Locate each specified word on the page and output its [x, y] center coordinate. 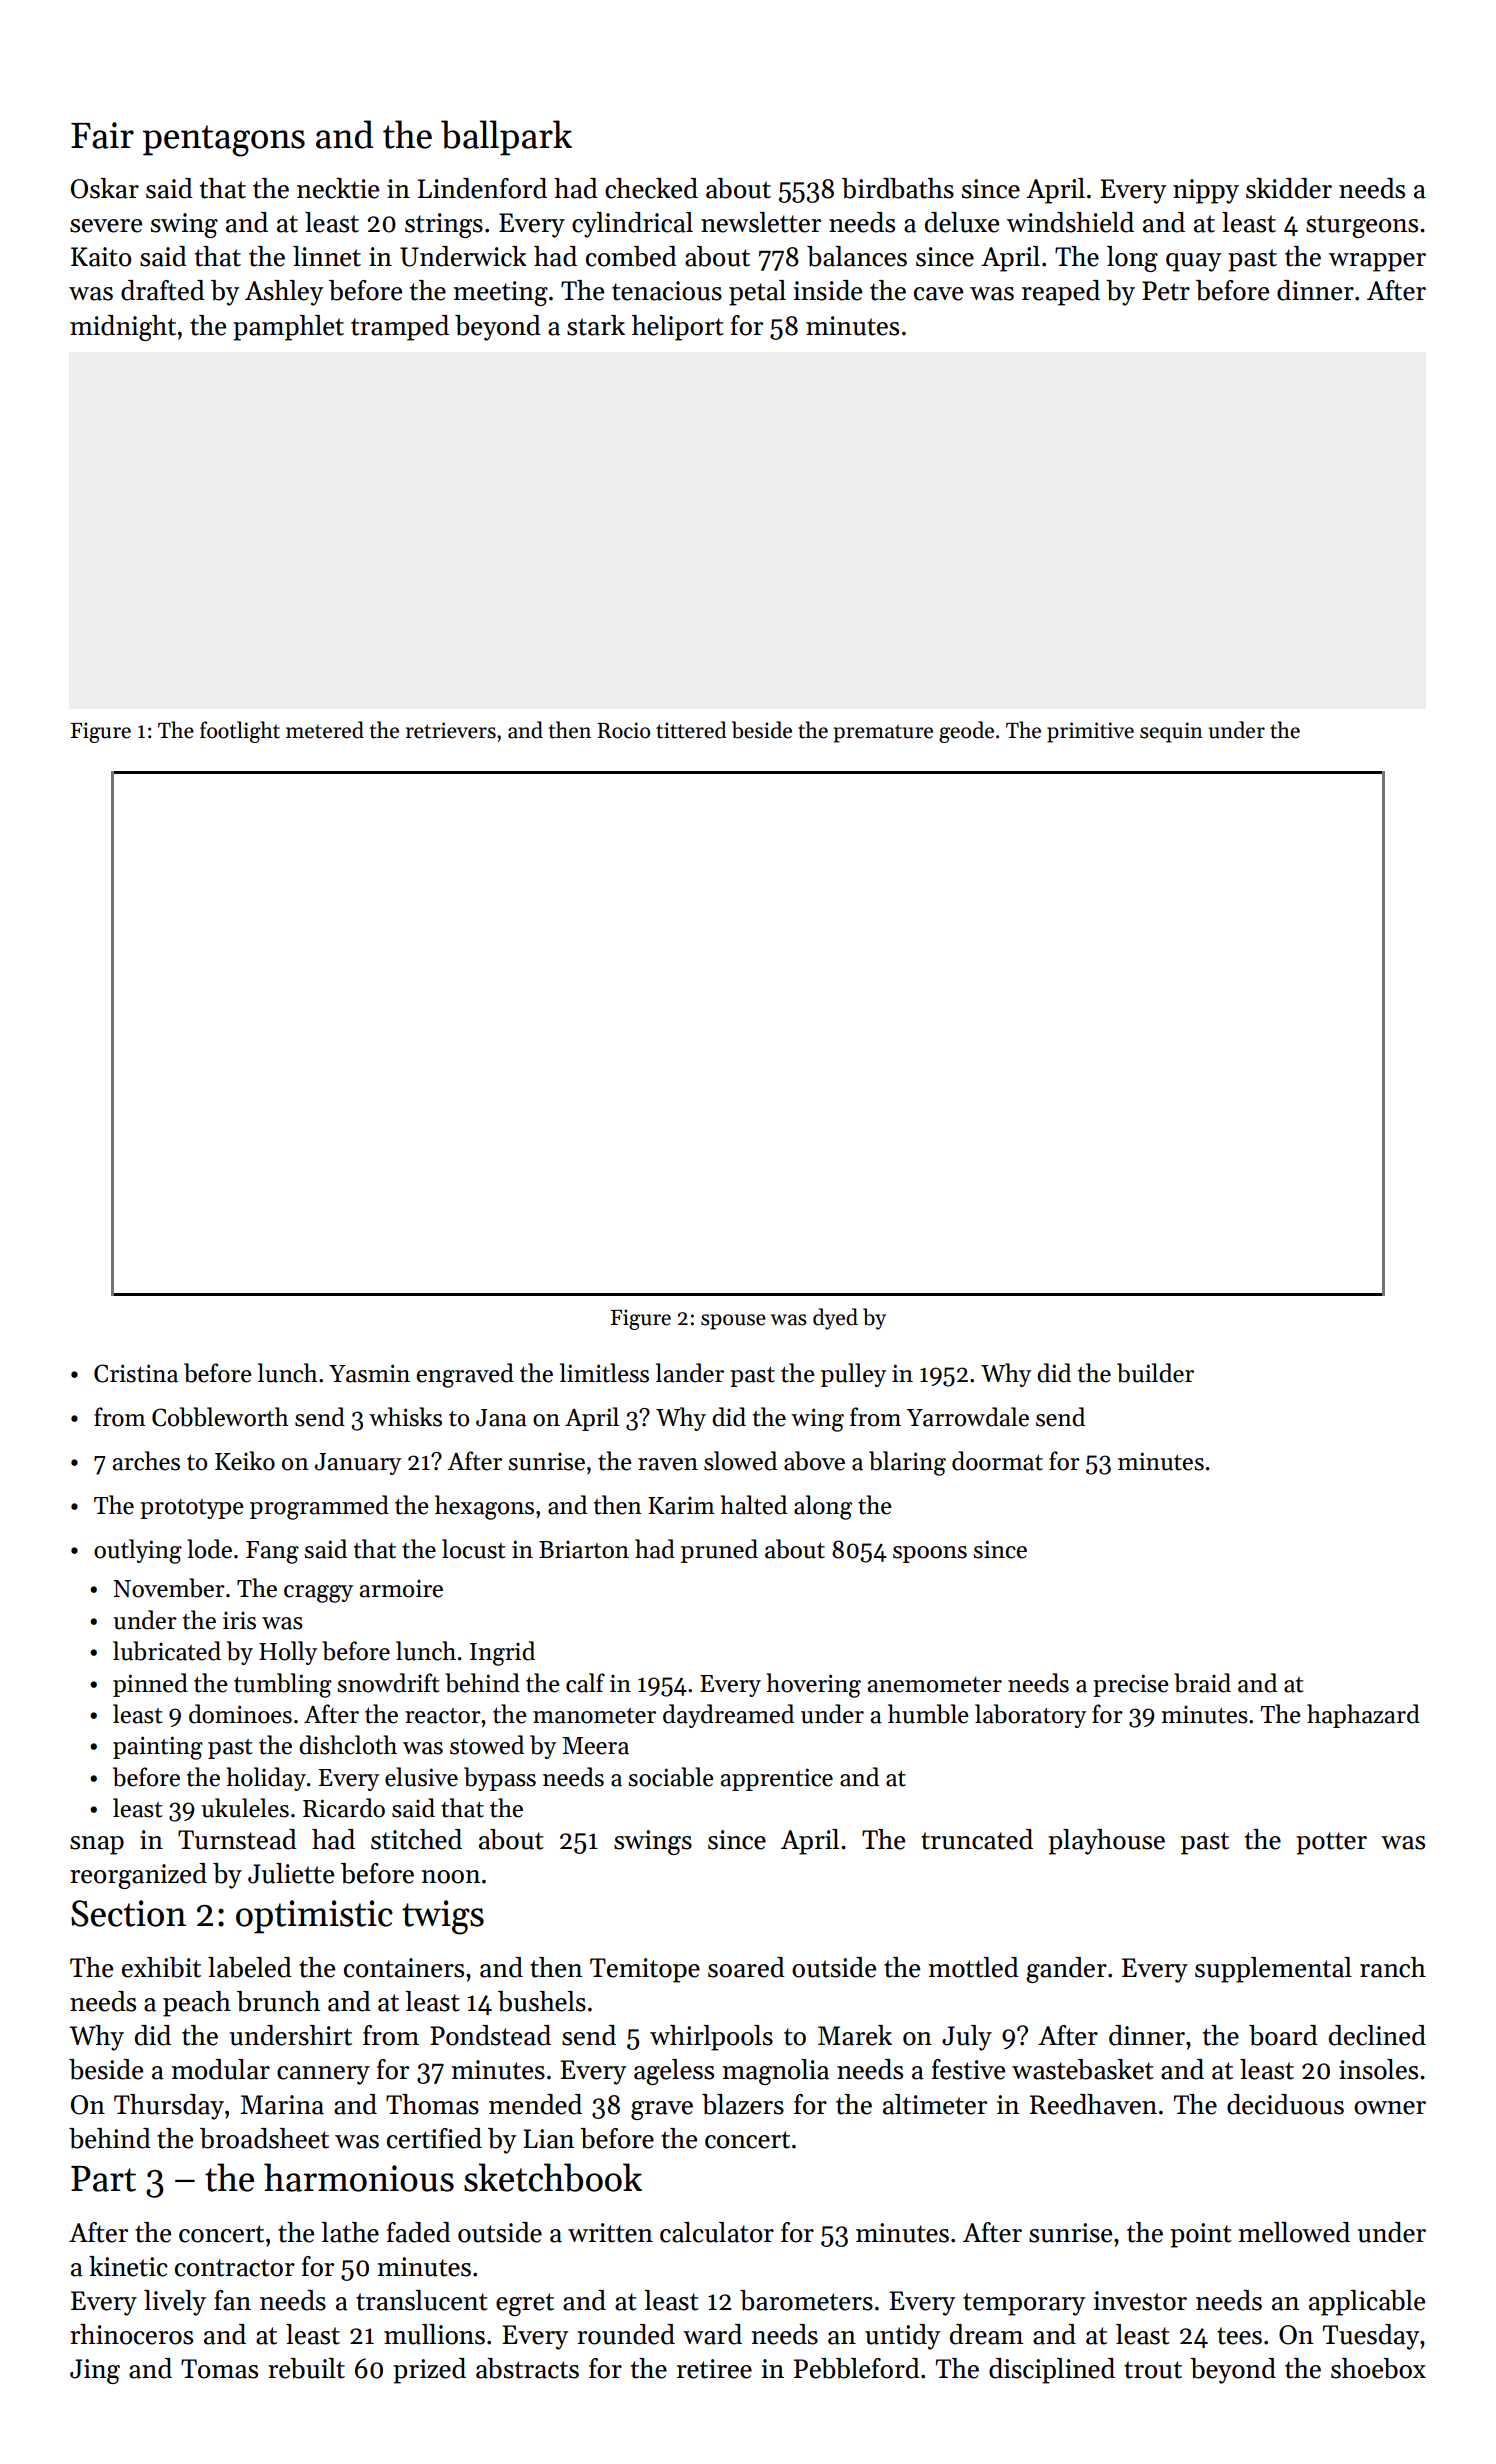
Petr [1166, 291]
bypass [500, 1779]
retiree [714, 2369]
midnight [123, 328]
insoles [1378, 2069]
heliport [678, 328]
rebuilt [306, 2368]
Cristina [136, 1373]
